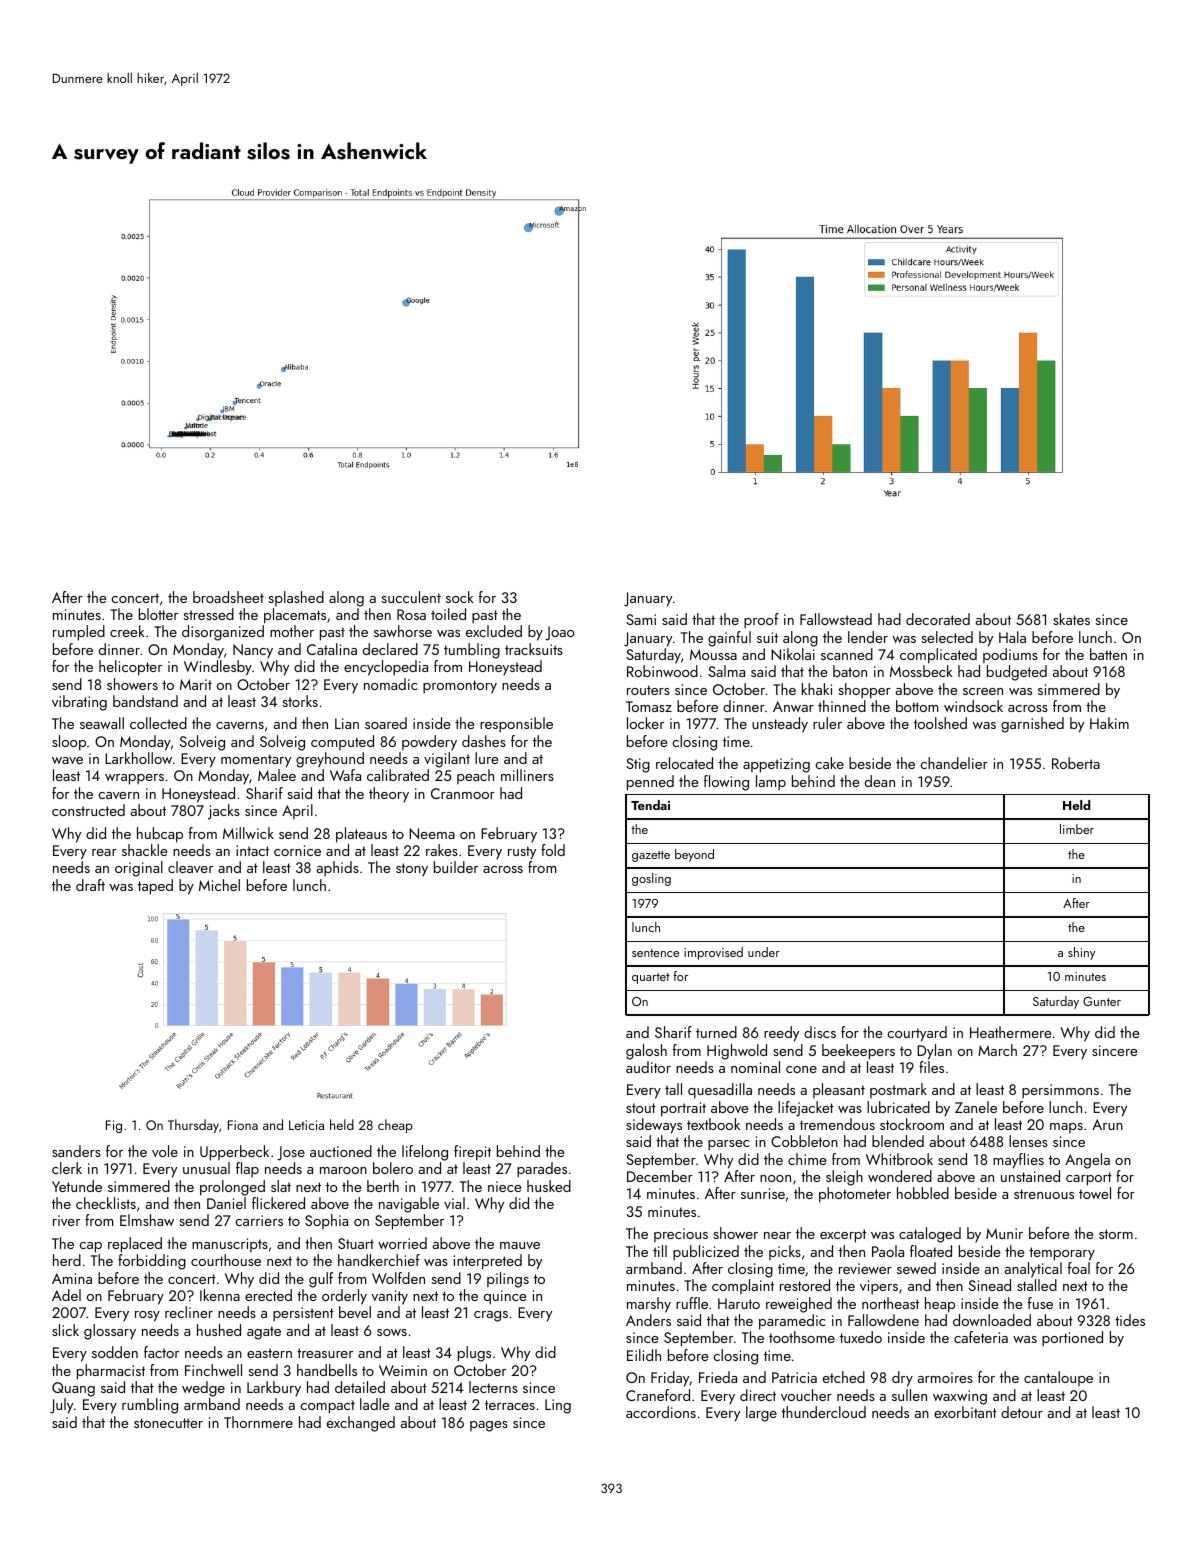 The height and width of the screenshot is (1554, 1201). Describe the element at coordinates (489, 1426) in the screenshot. I see `pages` at that location.
